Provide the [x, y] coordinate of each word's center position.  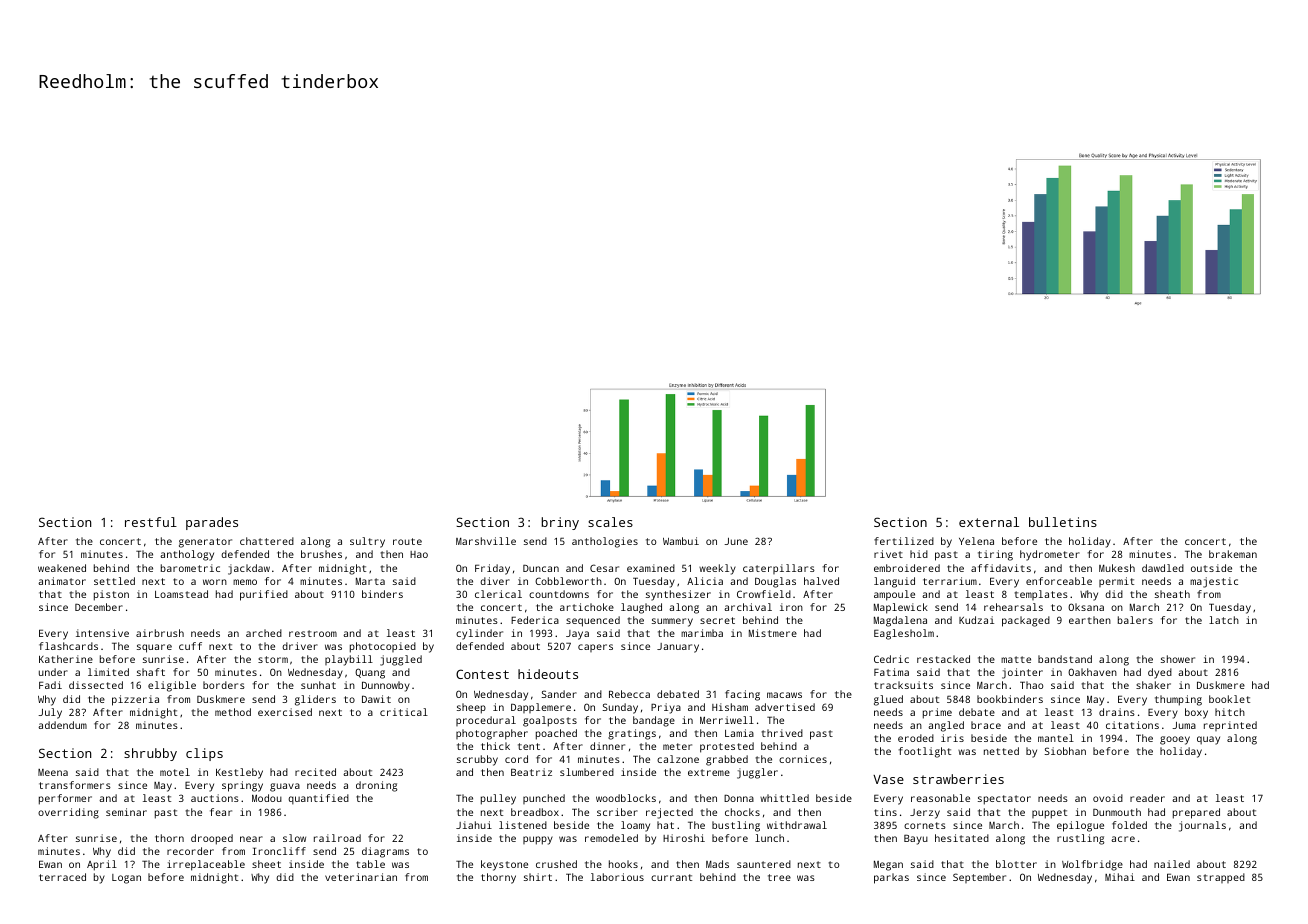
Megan [888, 865]
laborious [617, 877]
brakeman [1233, 554]
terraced [62, 877]
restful [151, 522]
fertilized [904, 541]
